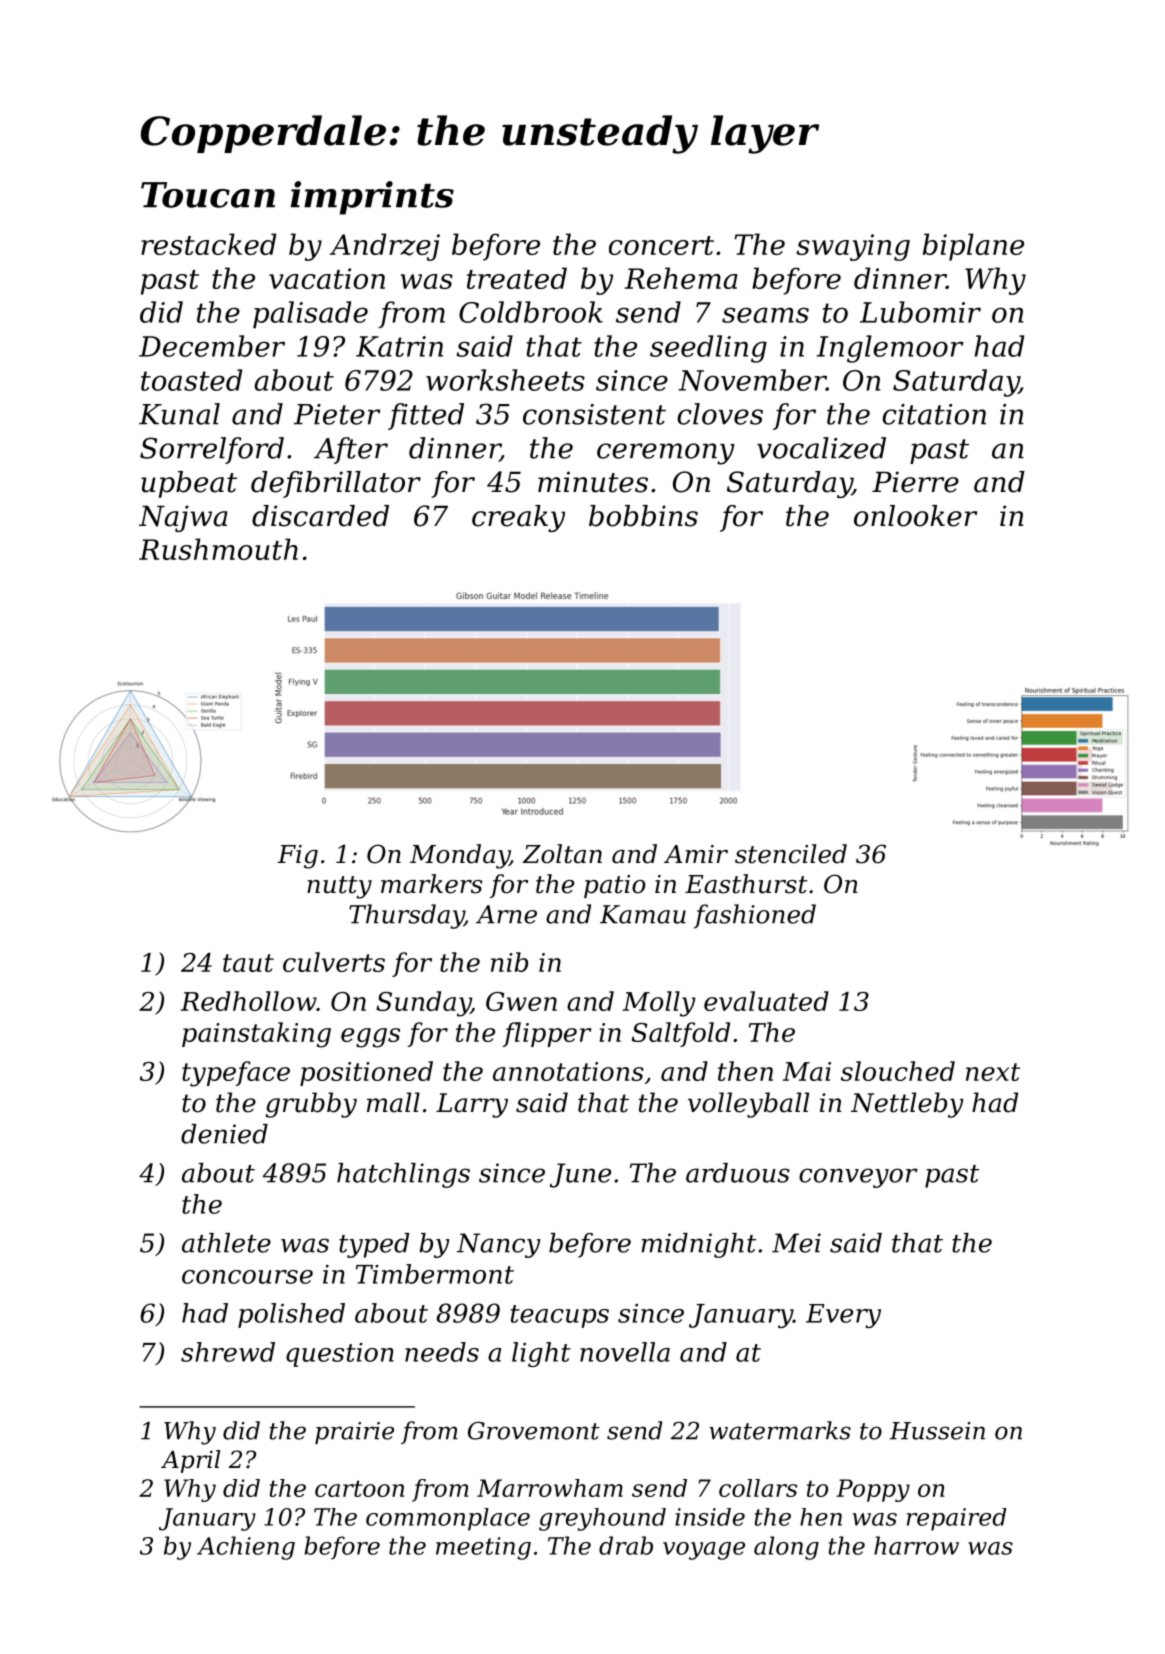 This screenshot has width=1165, height=1654. I want to click on citation, so click(934, 414).
